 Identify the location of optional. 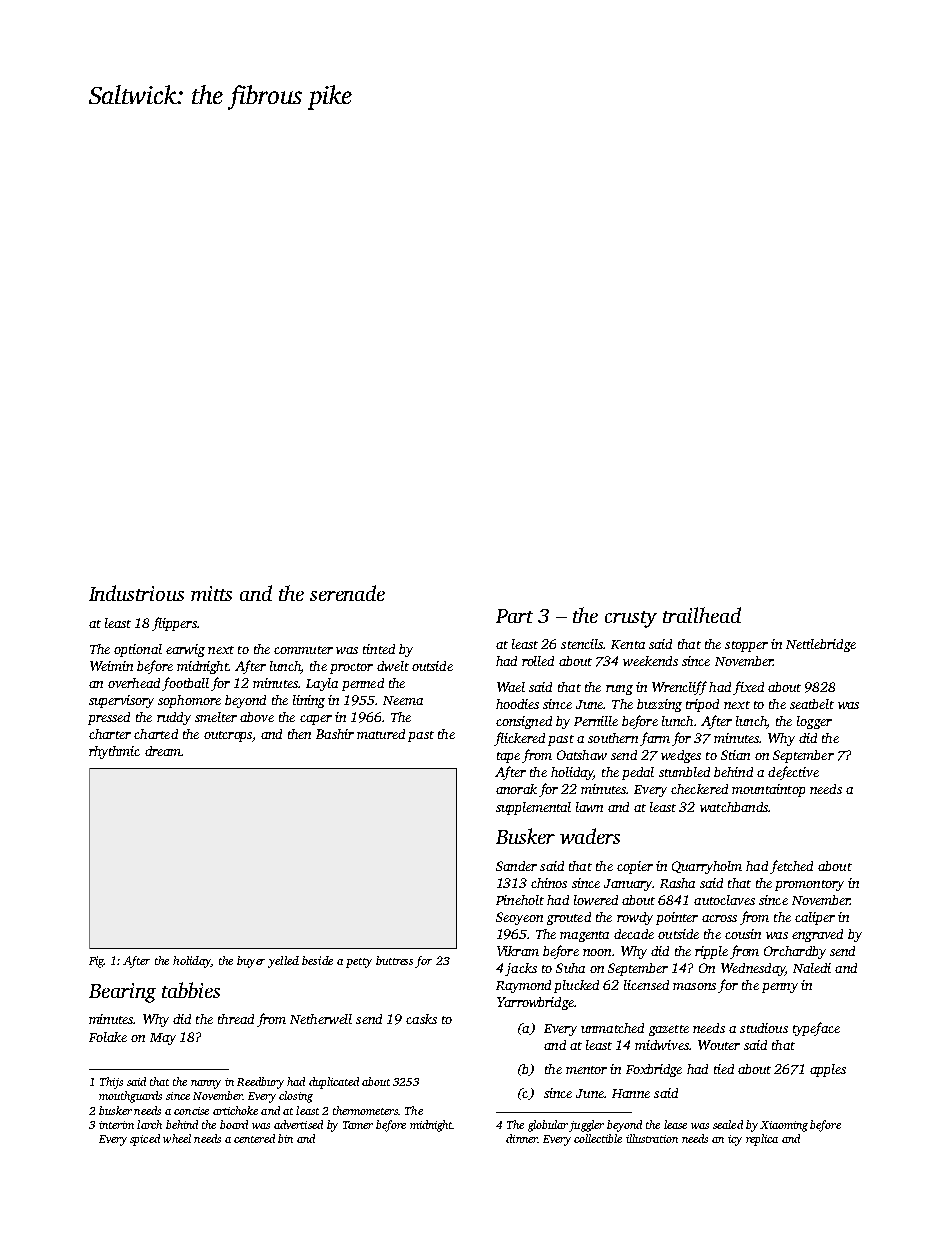
(138, 650).
